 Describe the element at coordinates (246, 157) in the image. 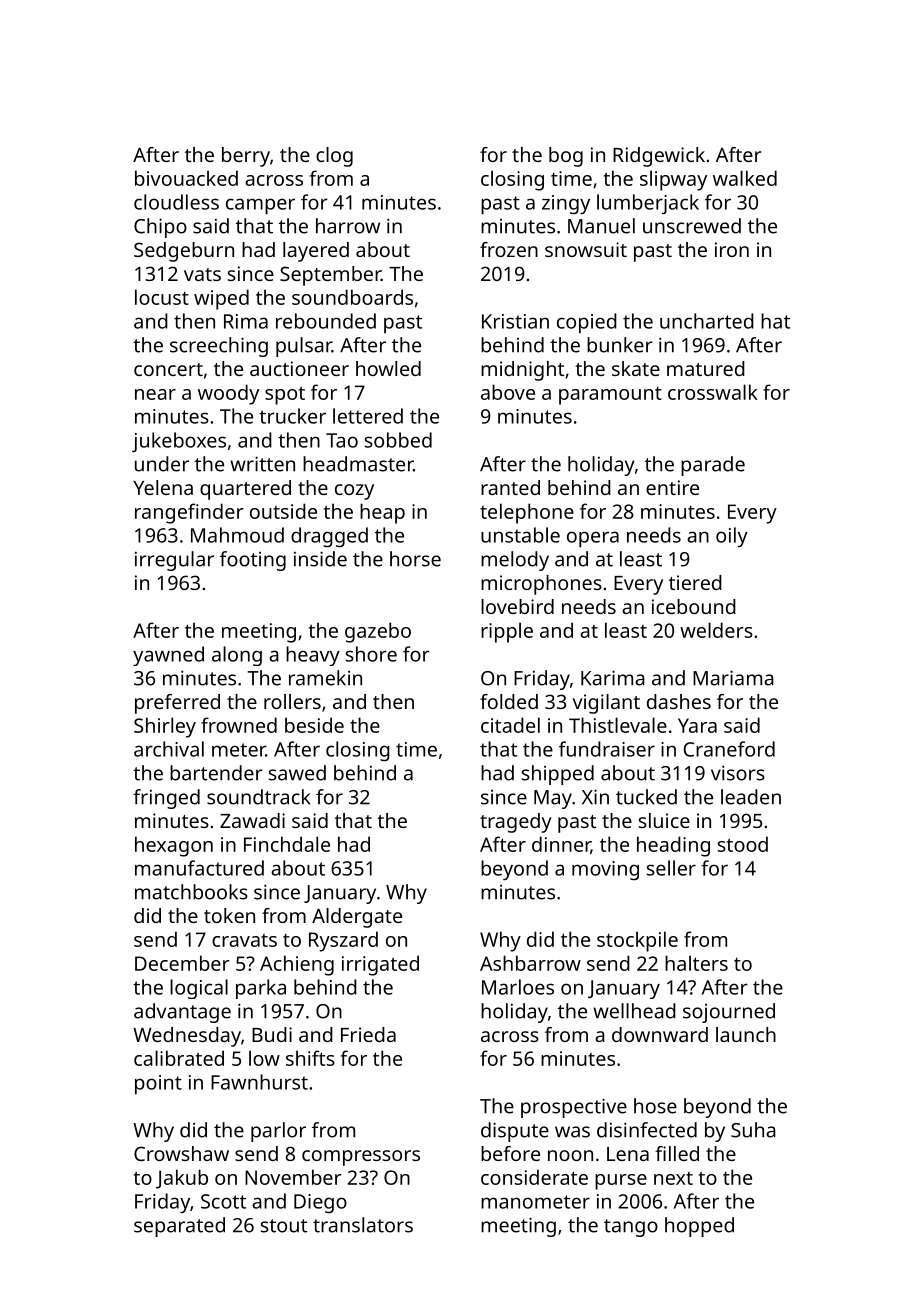

I see `berry` at that location.
